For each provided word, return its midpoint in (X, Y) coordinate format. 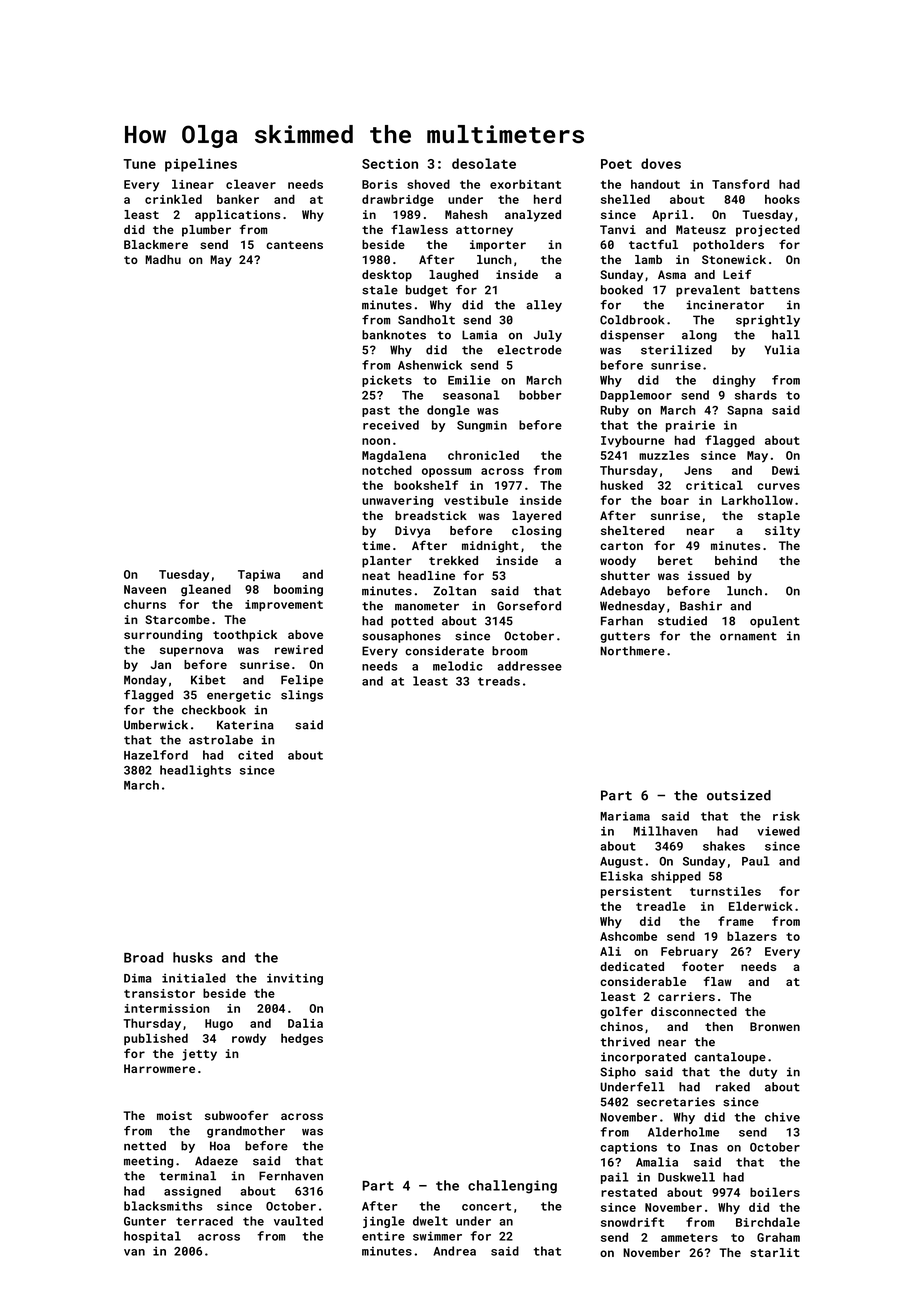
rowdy (249, 1039)
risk (786, 816)
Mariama (625, 816)
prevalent (708, 291)
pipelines (201, 165)
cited (255, 755)
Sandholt (426, 320)
